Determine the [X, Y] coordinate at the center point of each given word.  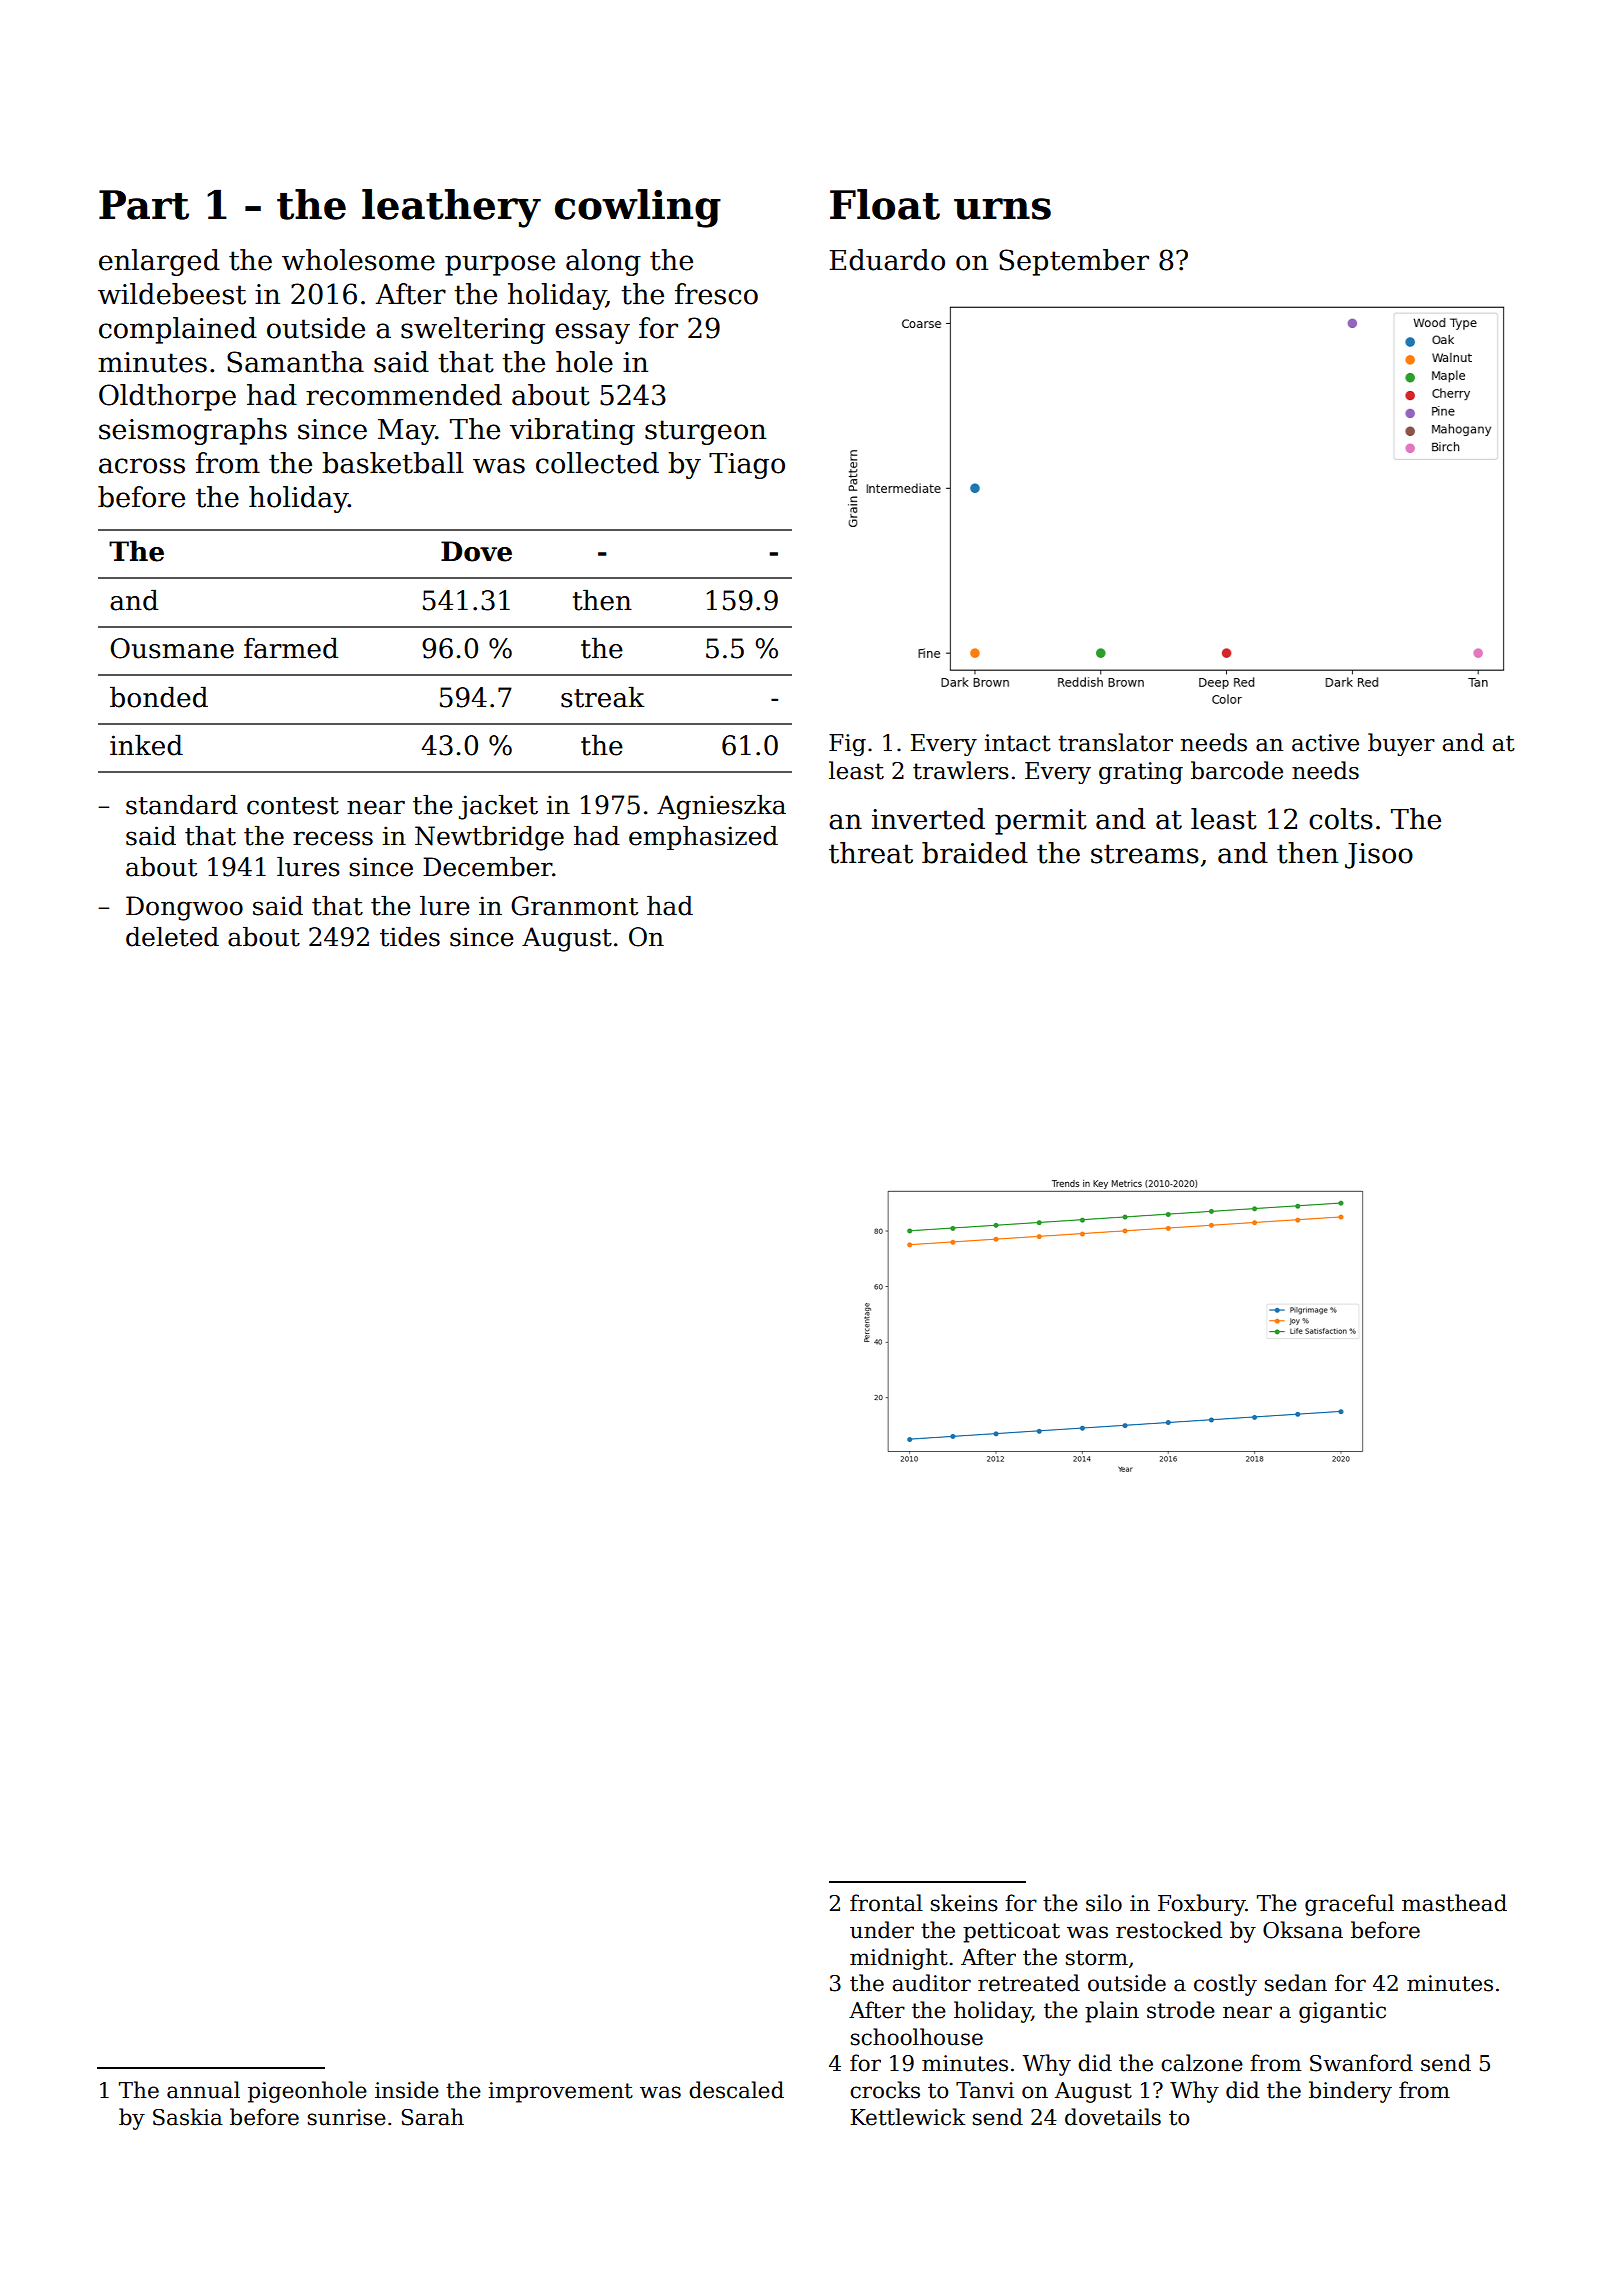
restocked [1169, 1930]
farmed [291, 648]
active [1325, 743]
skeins [964, 1903]
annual [203, 2090]
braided [975, 853]
